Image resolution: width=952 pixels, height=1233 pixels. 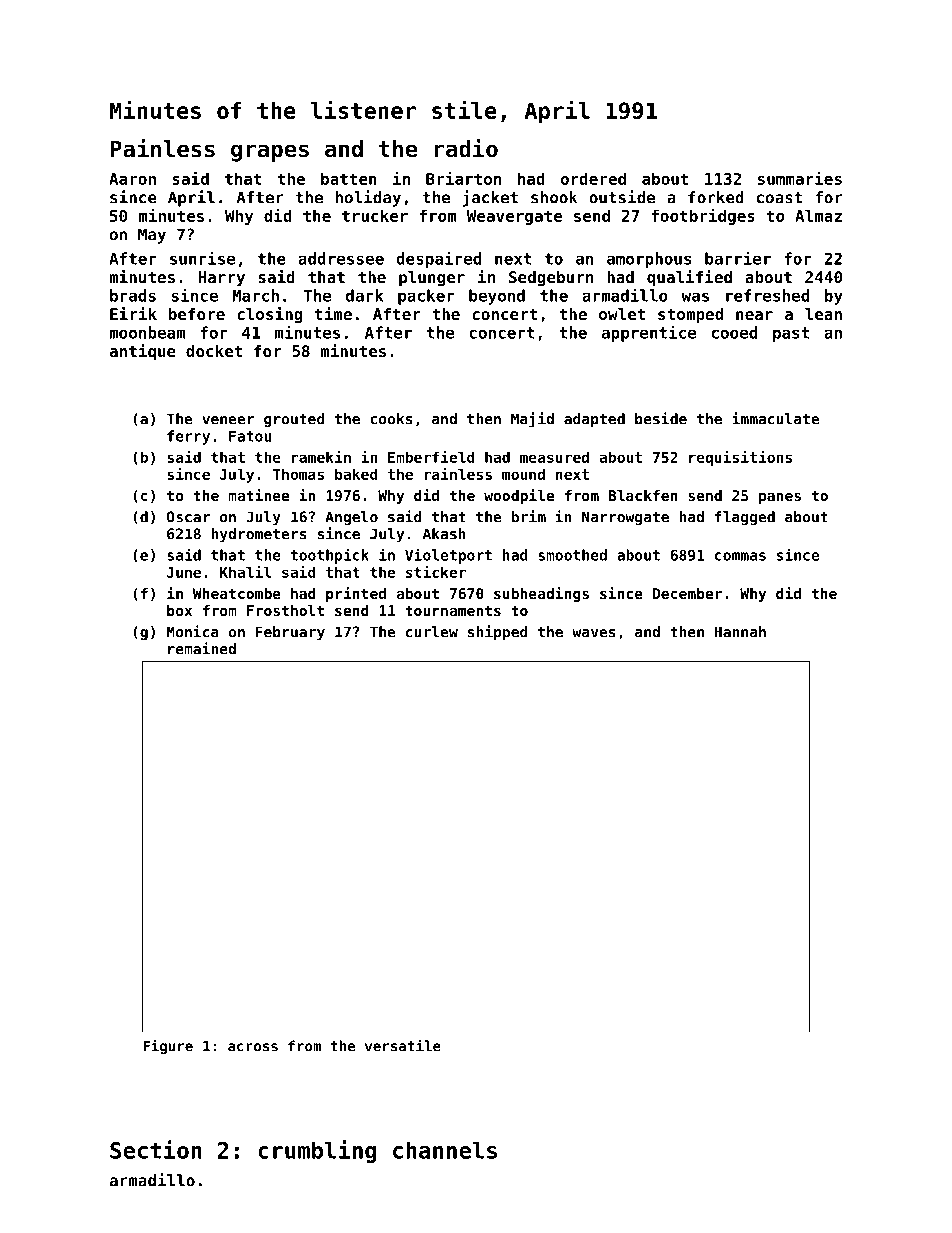 I want to click on versatile, so click(x=403, y=1045).
